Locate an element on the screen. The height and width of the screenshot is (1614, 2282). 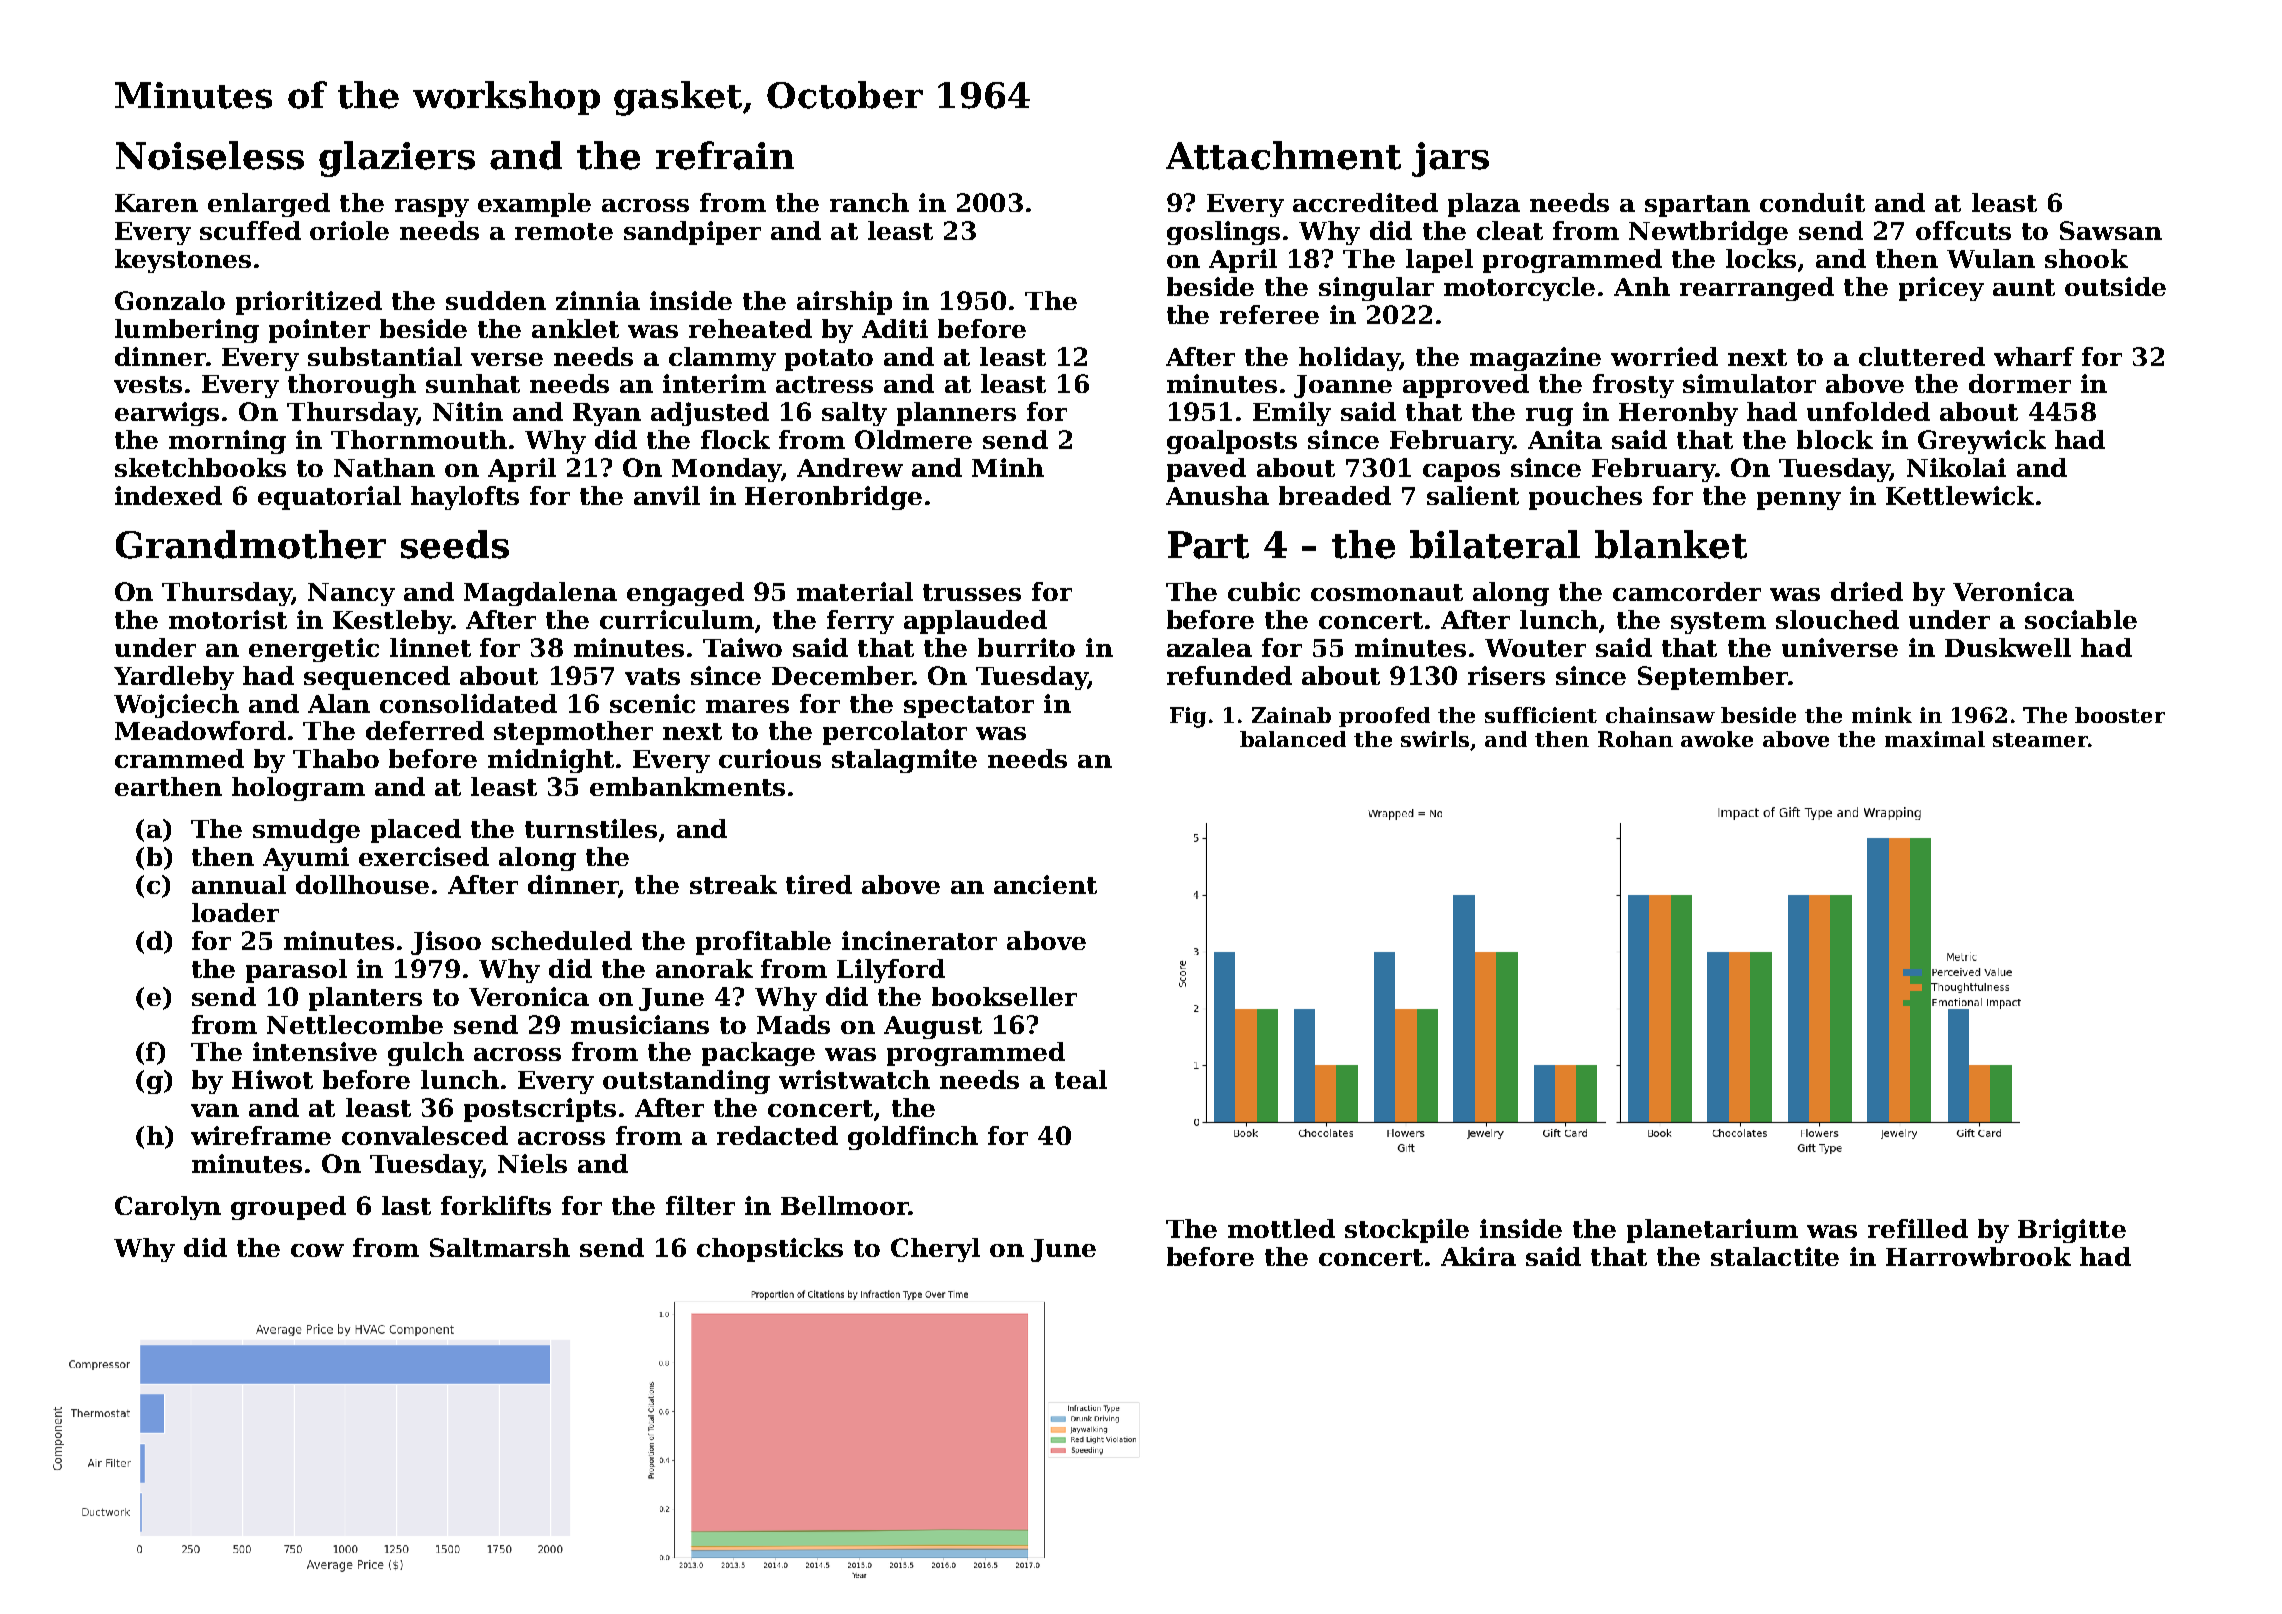
Gonzalo is located at coordinates (170, 300).
